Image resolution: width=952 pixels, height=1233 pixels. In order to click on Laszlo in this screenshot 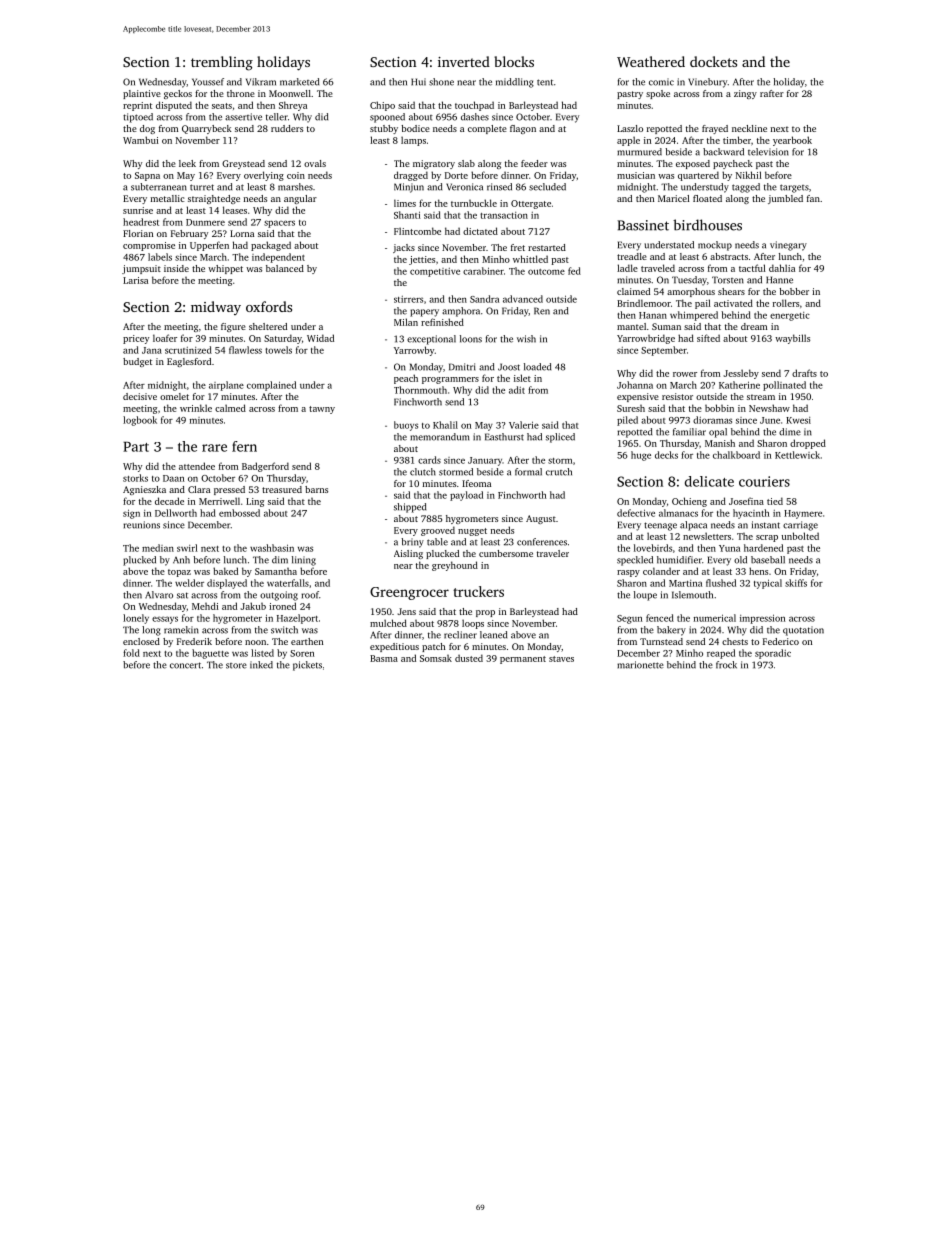, I will do `click(630, 128)`.
